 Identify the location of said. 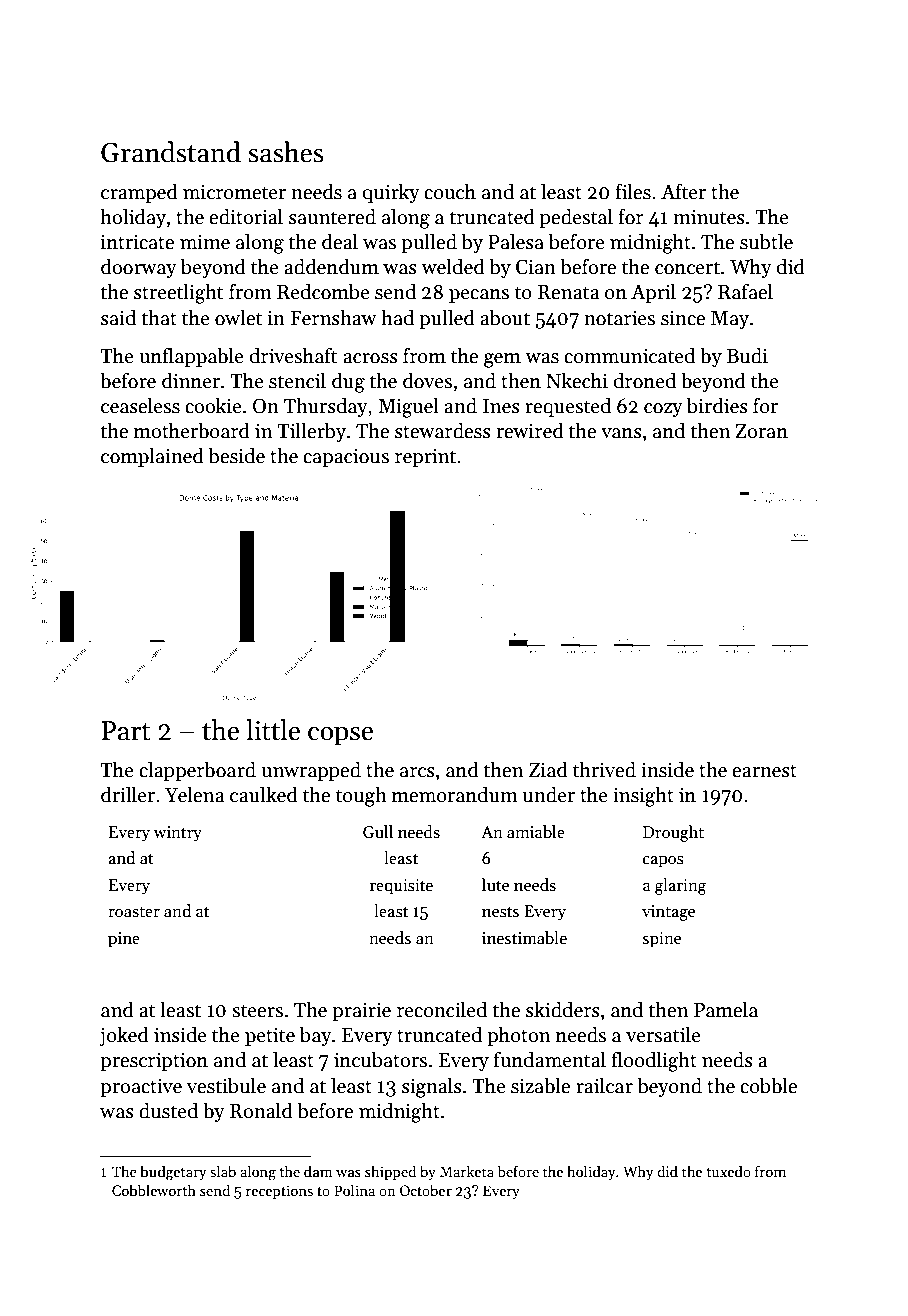
(118, 317).
